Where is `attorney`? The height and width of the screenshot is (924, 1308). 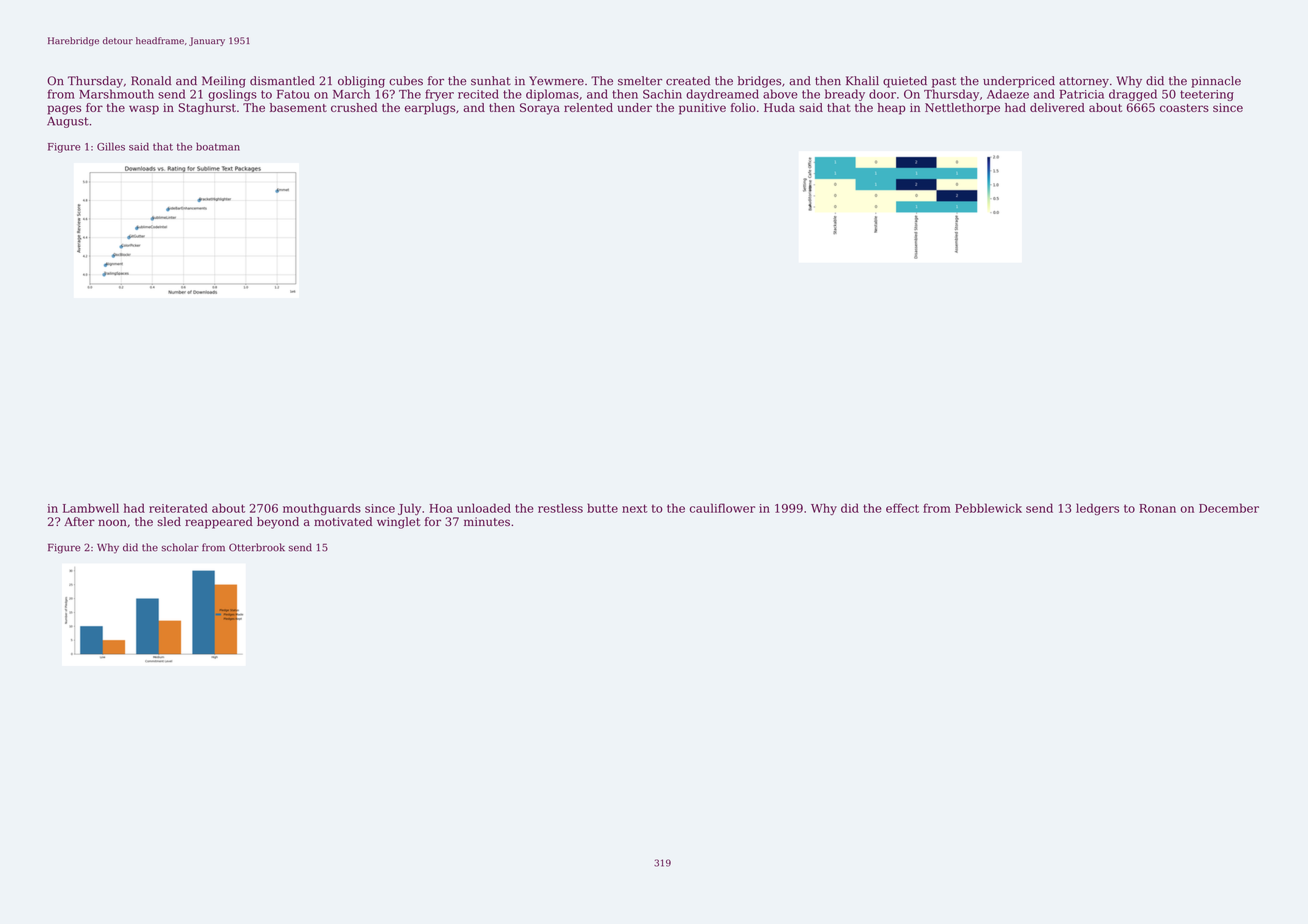 attorney is located at coordinates (1084, 82).
